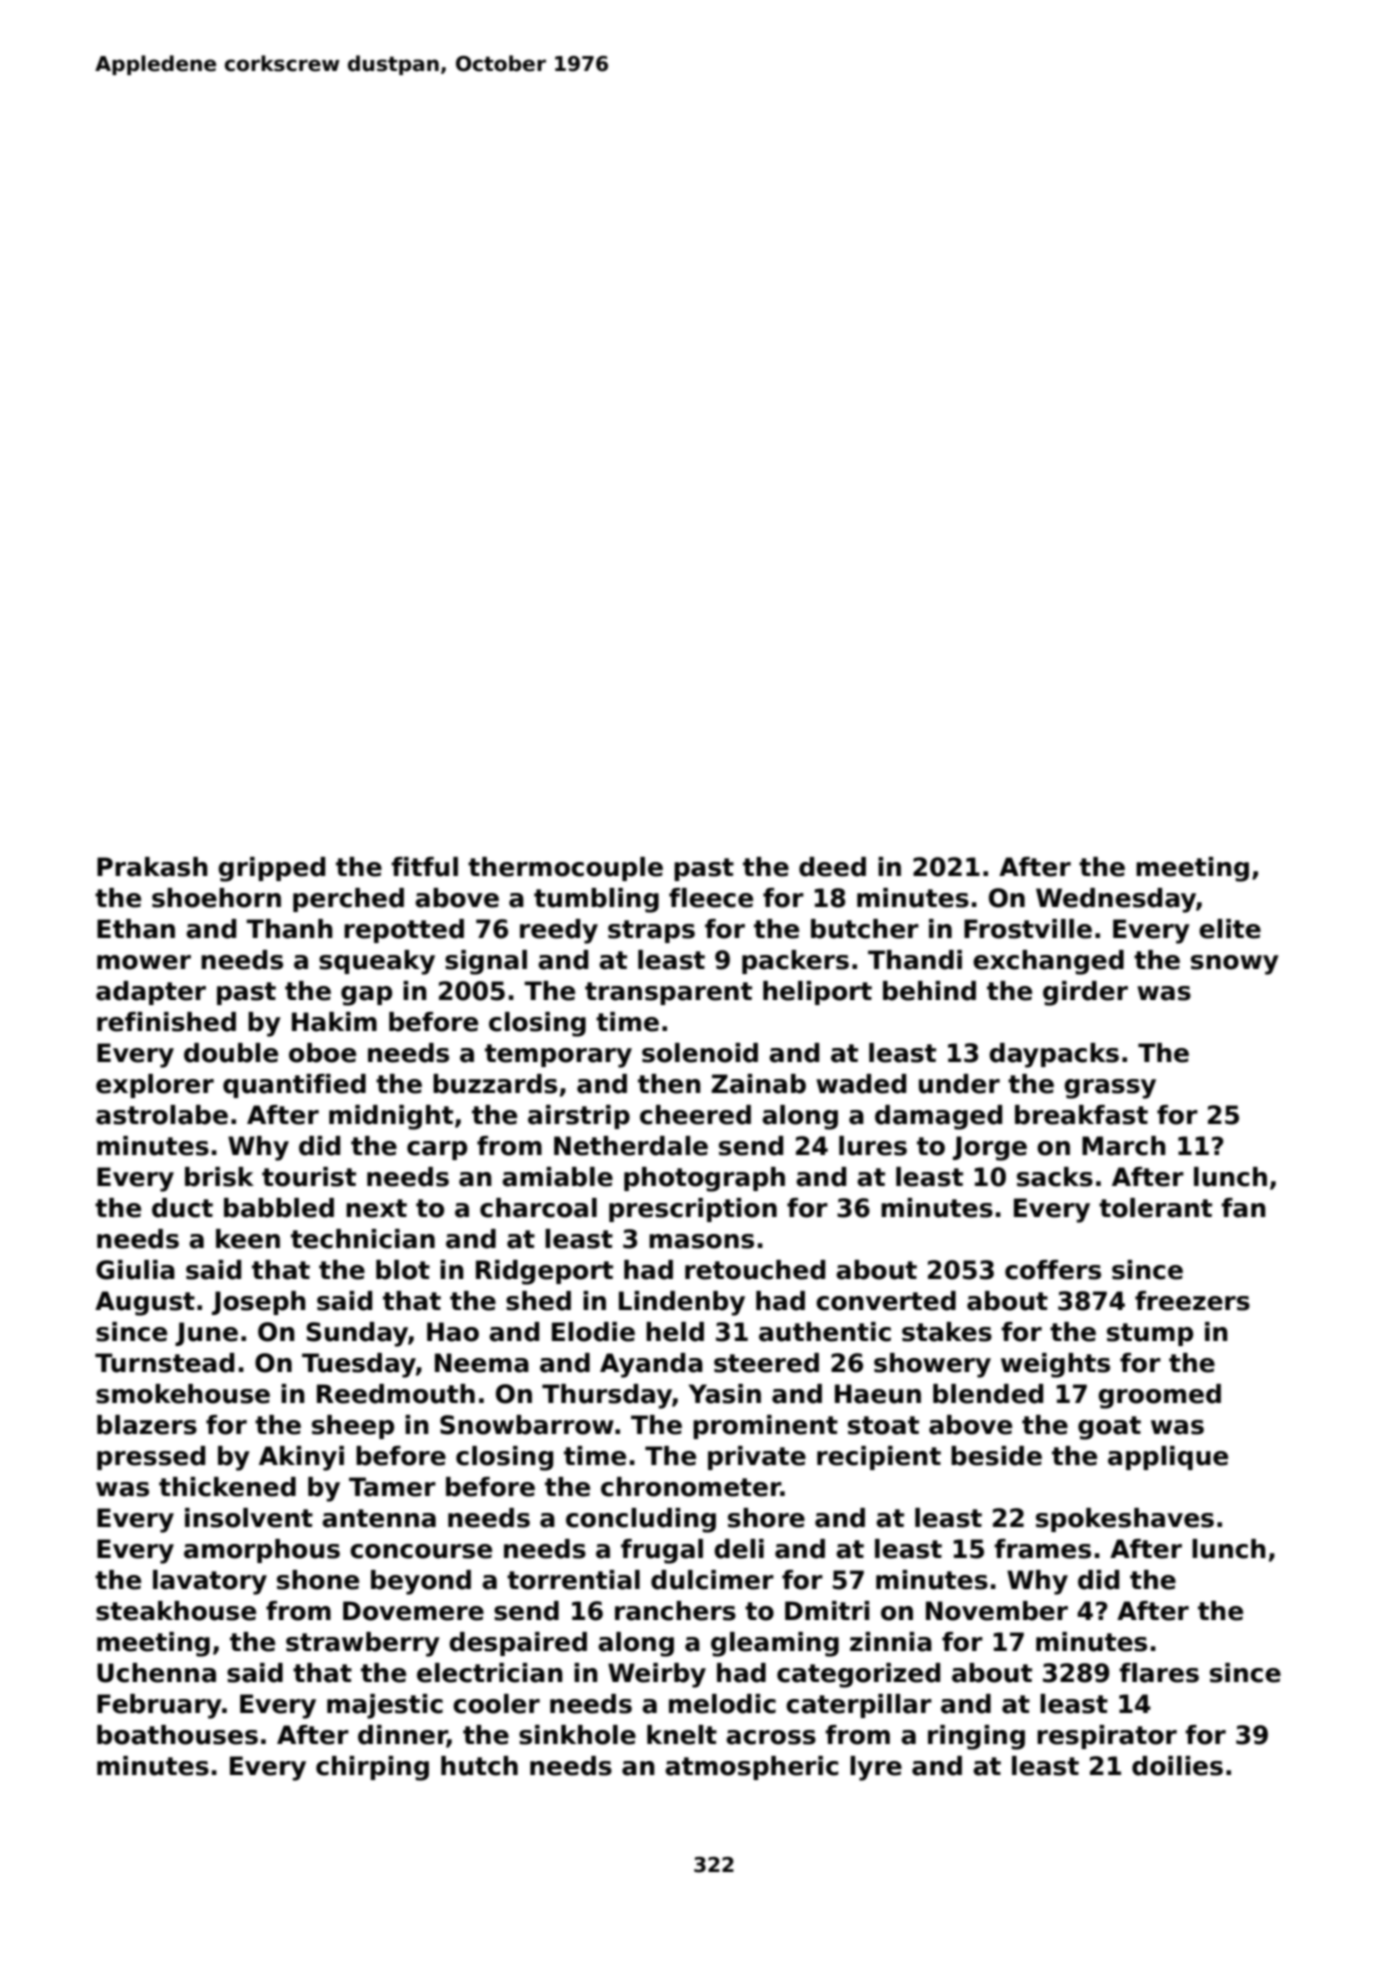  What do you see at coordinates (1192, 1301) in the screenshot?
I see `freezers` at bounding box center [1192, 1301].
